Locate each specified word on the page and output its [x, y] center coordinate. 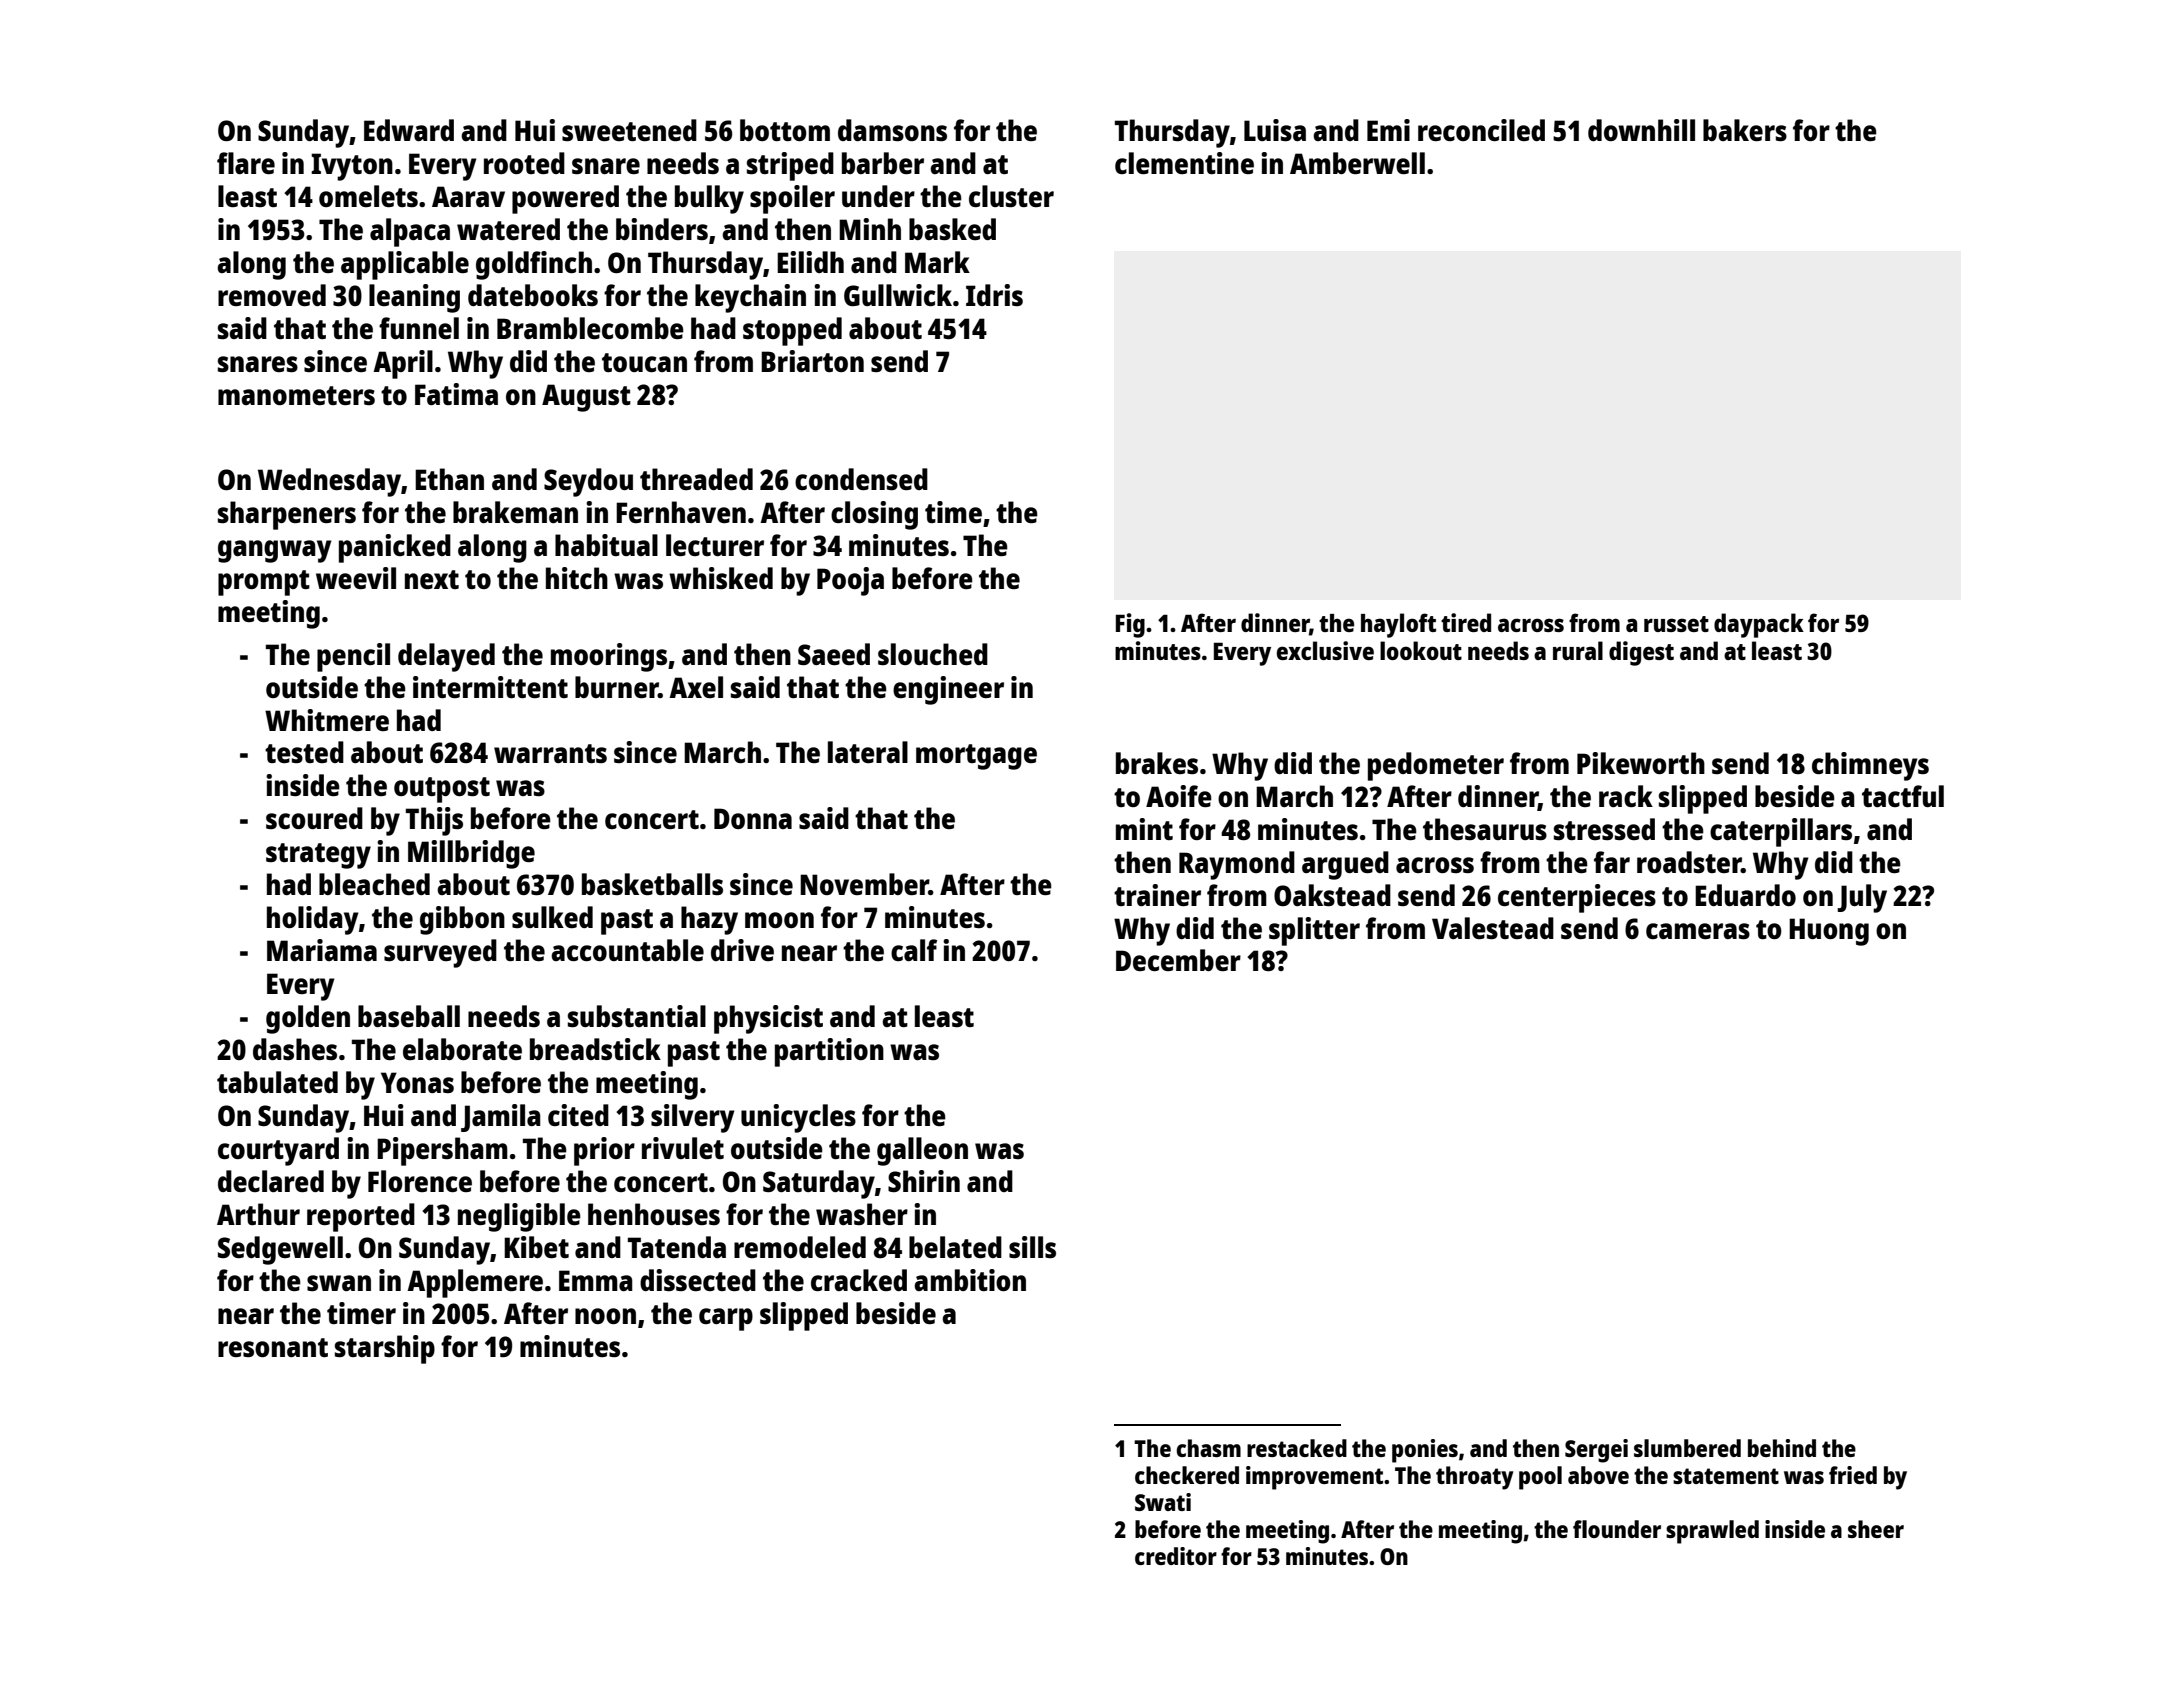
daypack [1759, 625]
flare [246, 163]
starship [385, 1349]
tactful [1903, 796]
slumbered [1687, 1448]
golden [308, 1019]
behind [1782, 1448]
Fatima [456, 394]
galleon [922, 1151]
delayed [446, 657]
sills [1032, 1247]
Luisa [1275, 130]
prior [604, 1151]
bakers [1745, 130]
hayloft [1398, 625]
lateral [868, 752]
